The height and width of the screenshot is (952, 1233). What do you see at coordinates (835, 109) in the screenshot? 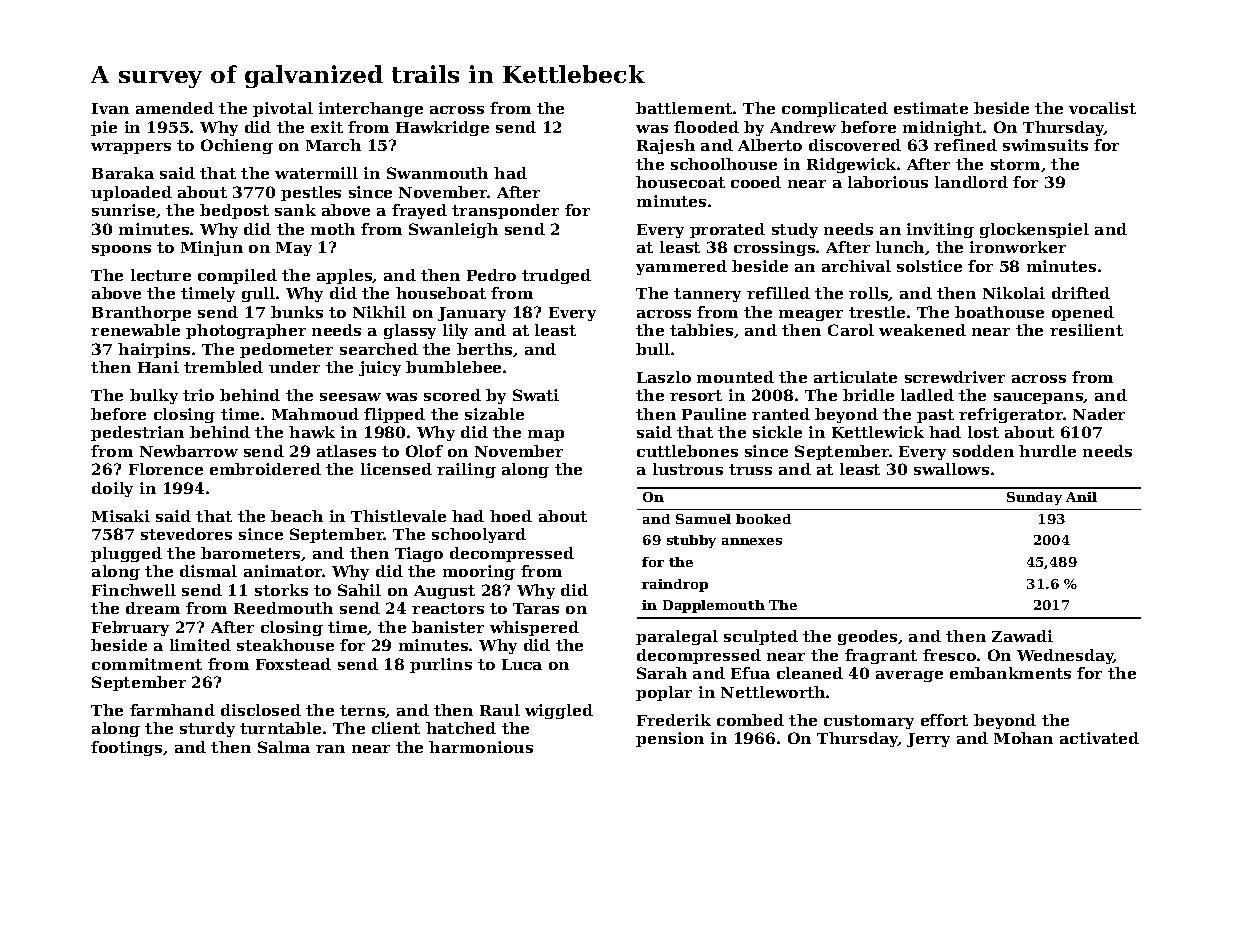
I see `complicated` at bounding box center [835, 109].
